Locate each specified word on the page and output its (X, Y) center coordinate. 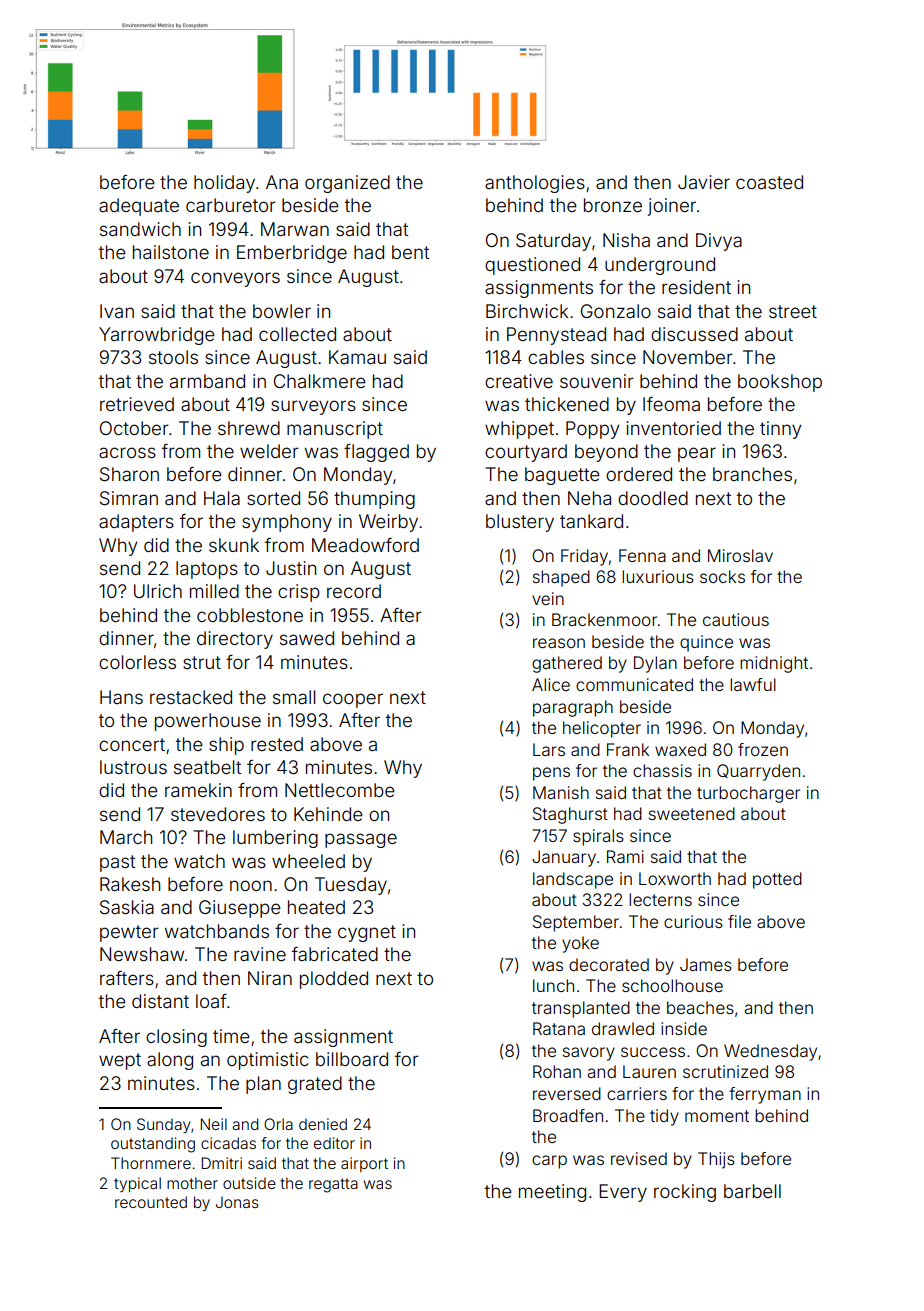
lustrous (133, 767)
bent (410, 252)
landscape (573, 880)
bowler (282, 311)
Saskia (127, 907)
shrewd (249, 428)
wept (120, 1061)
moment (717, 1116)
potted (777, 880)
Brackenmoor (604, 619)
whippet (519, 430)
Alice (551, 684)
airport (364, 1164)
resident (696, 287)
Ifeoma (671, 404)
